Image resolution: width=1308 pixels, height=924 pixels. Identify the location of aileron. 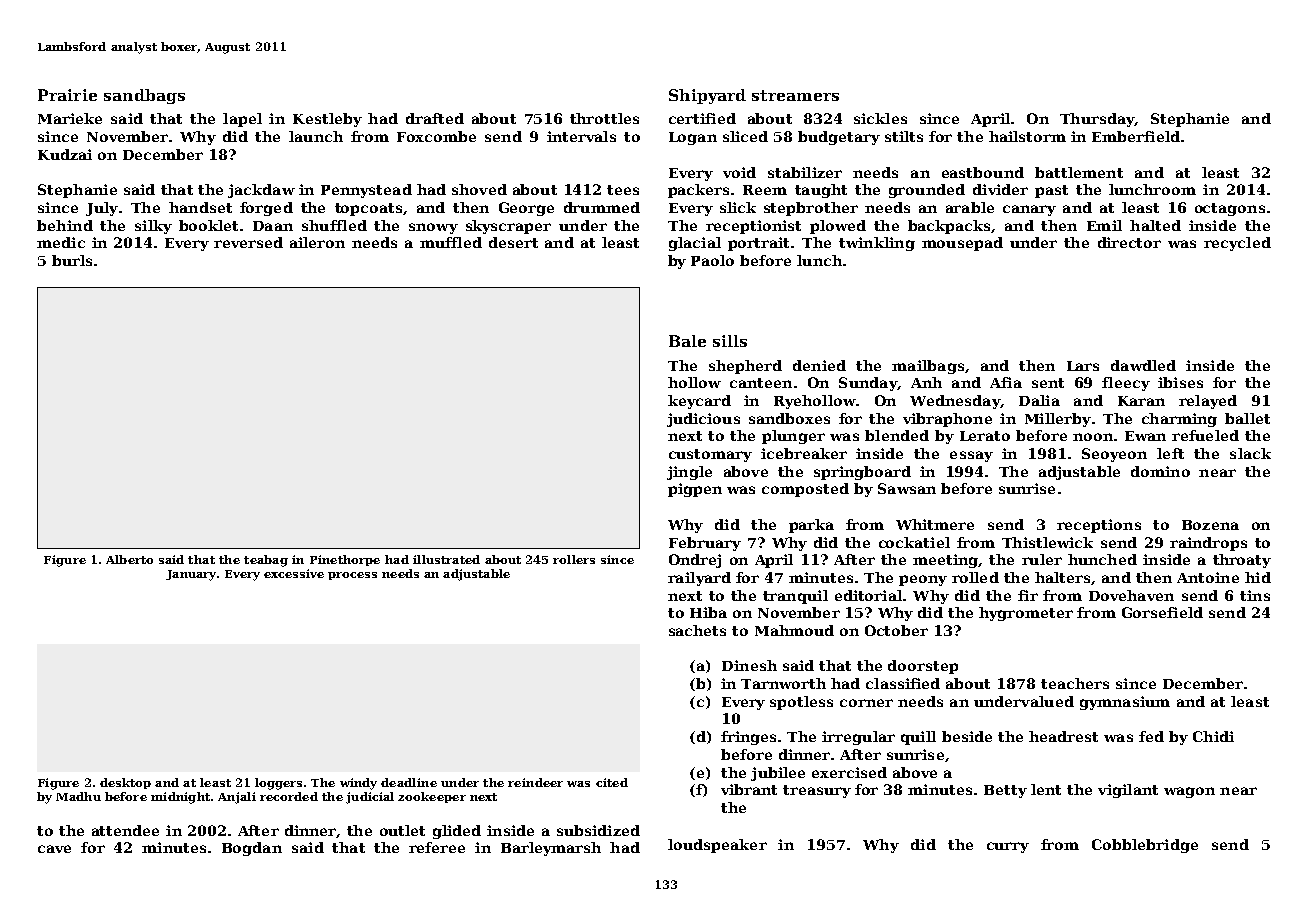
(317, 242).
